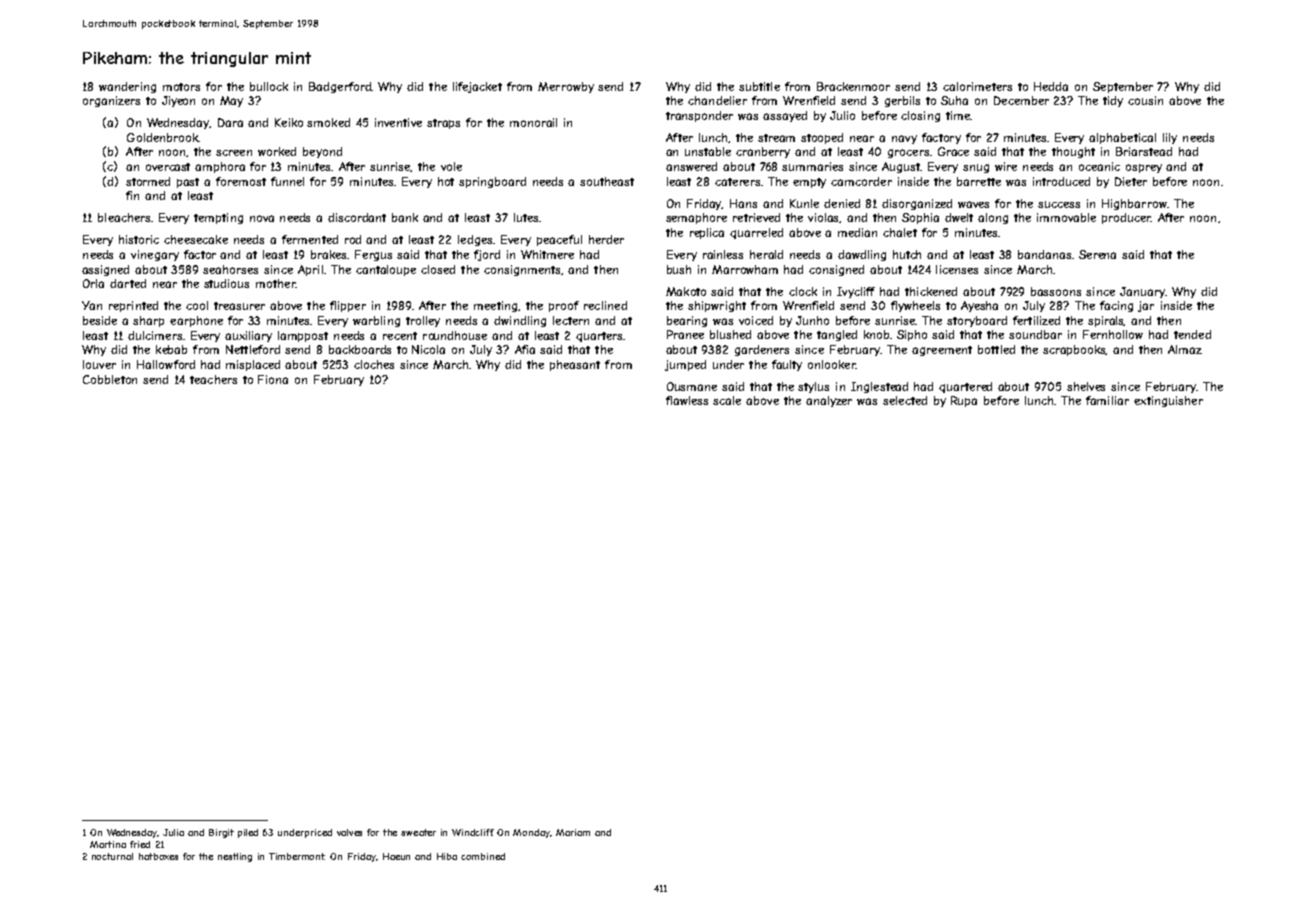  I want to click on Timbermont, so click(297, 856).
